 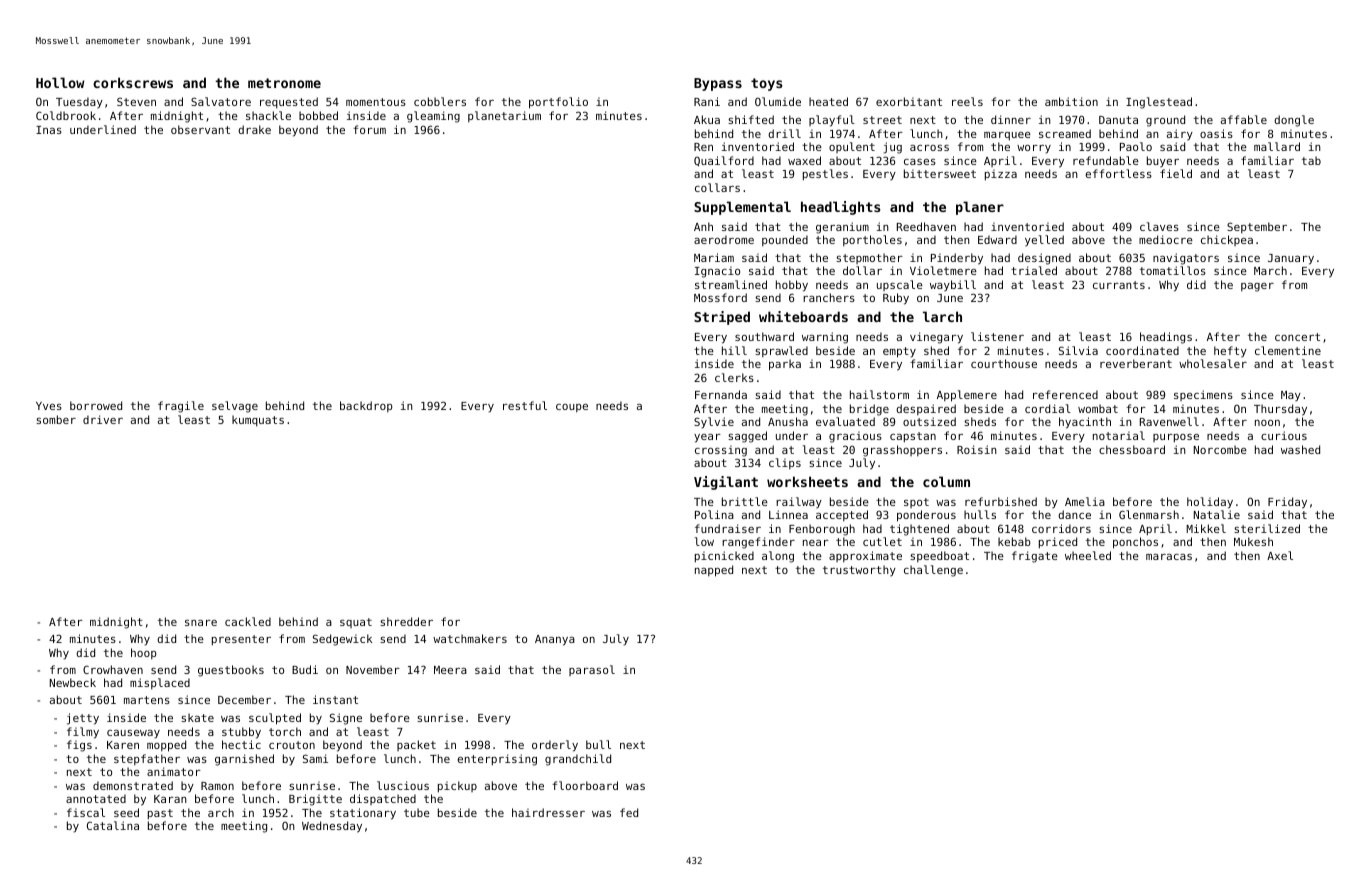 I want to click on Wednesday, so click(x=332, y=827).
